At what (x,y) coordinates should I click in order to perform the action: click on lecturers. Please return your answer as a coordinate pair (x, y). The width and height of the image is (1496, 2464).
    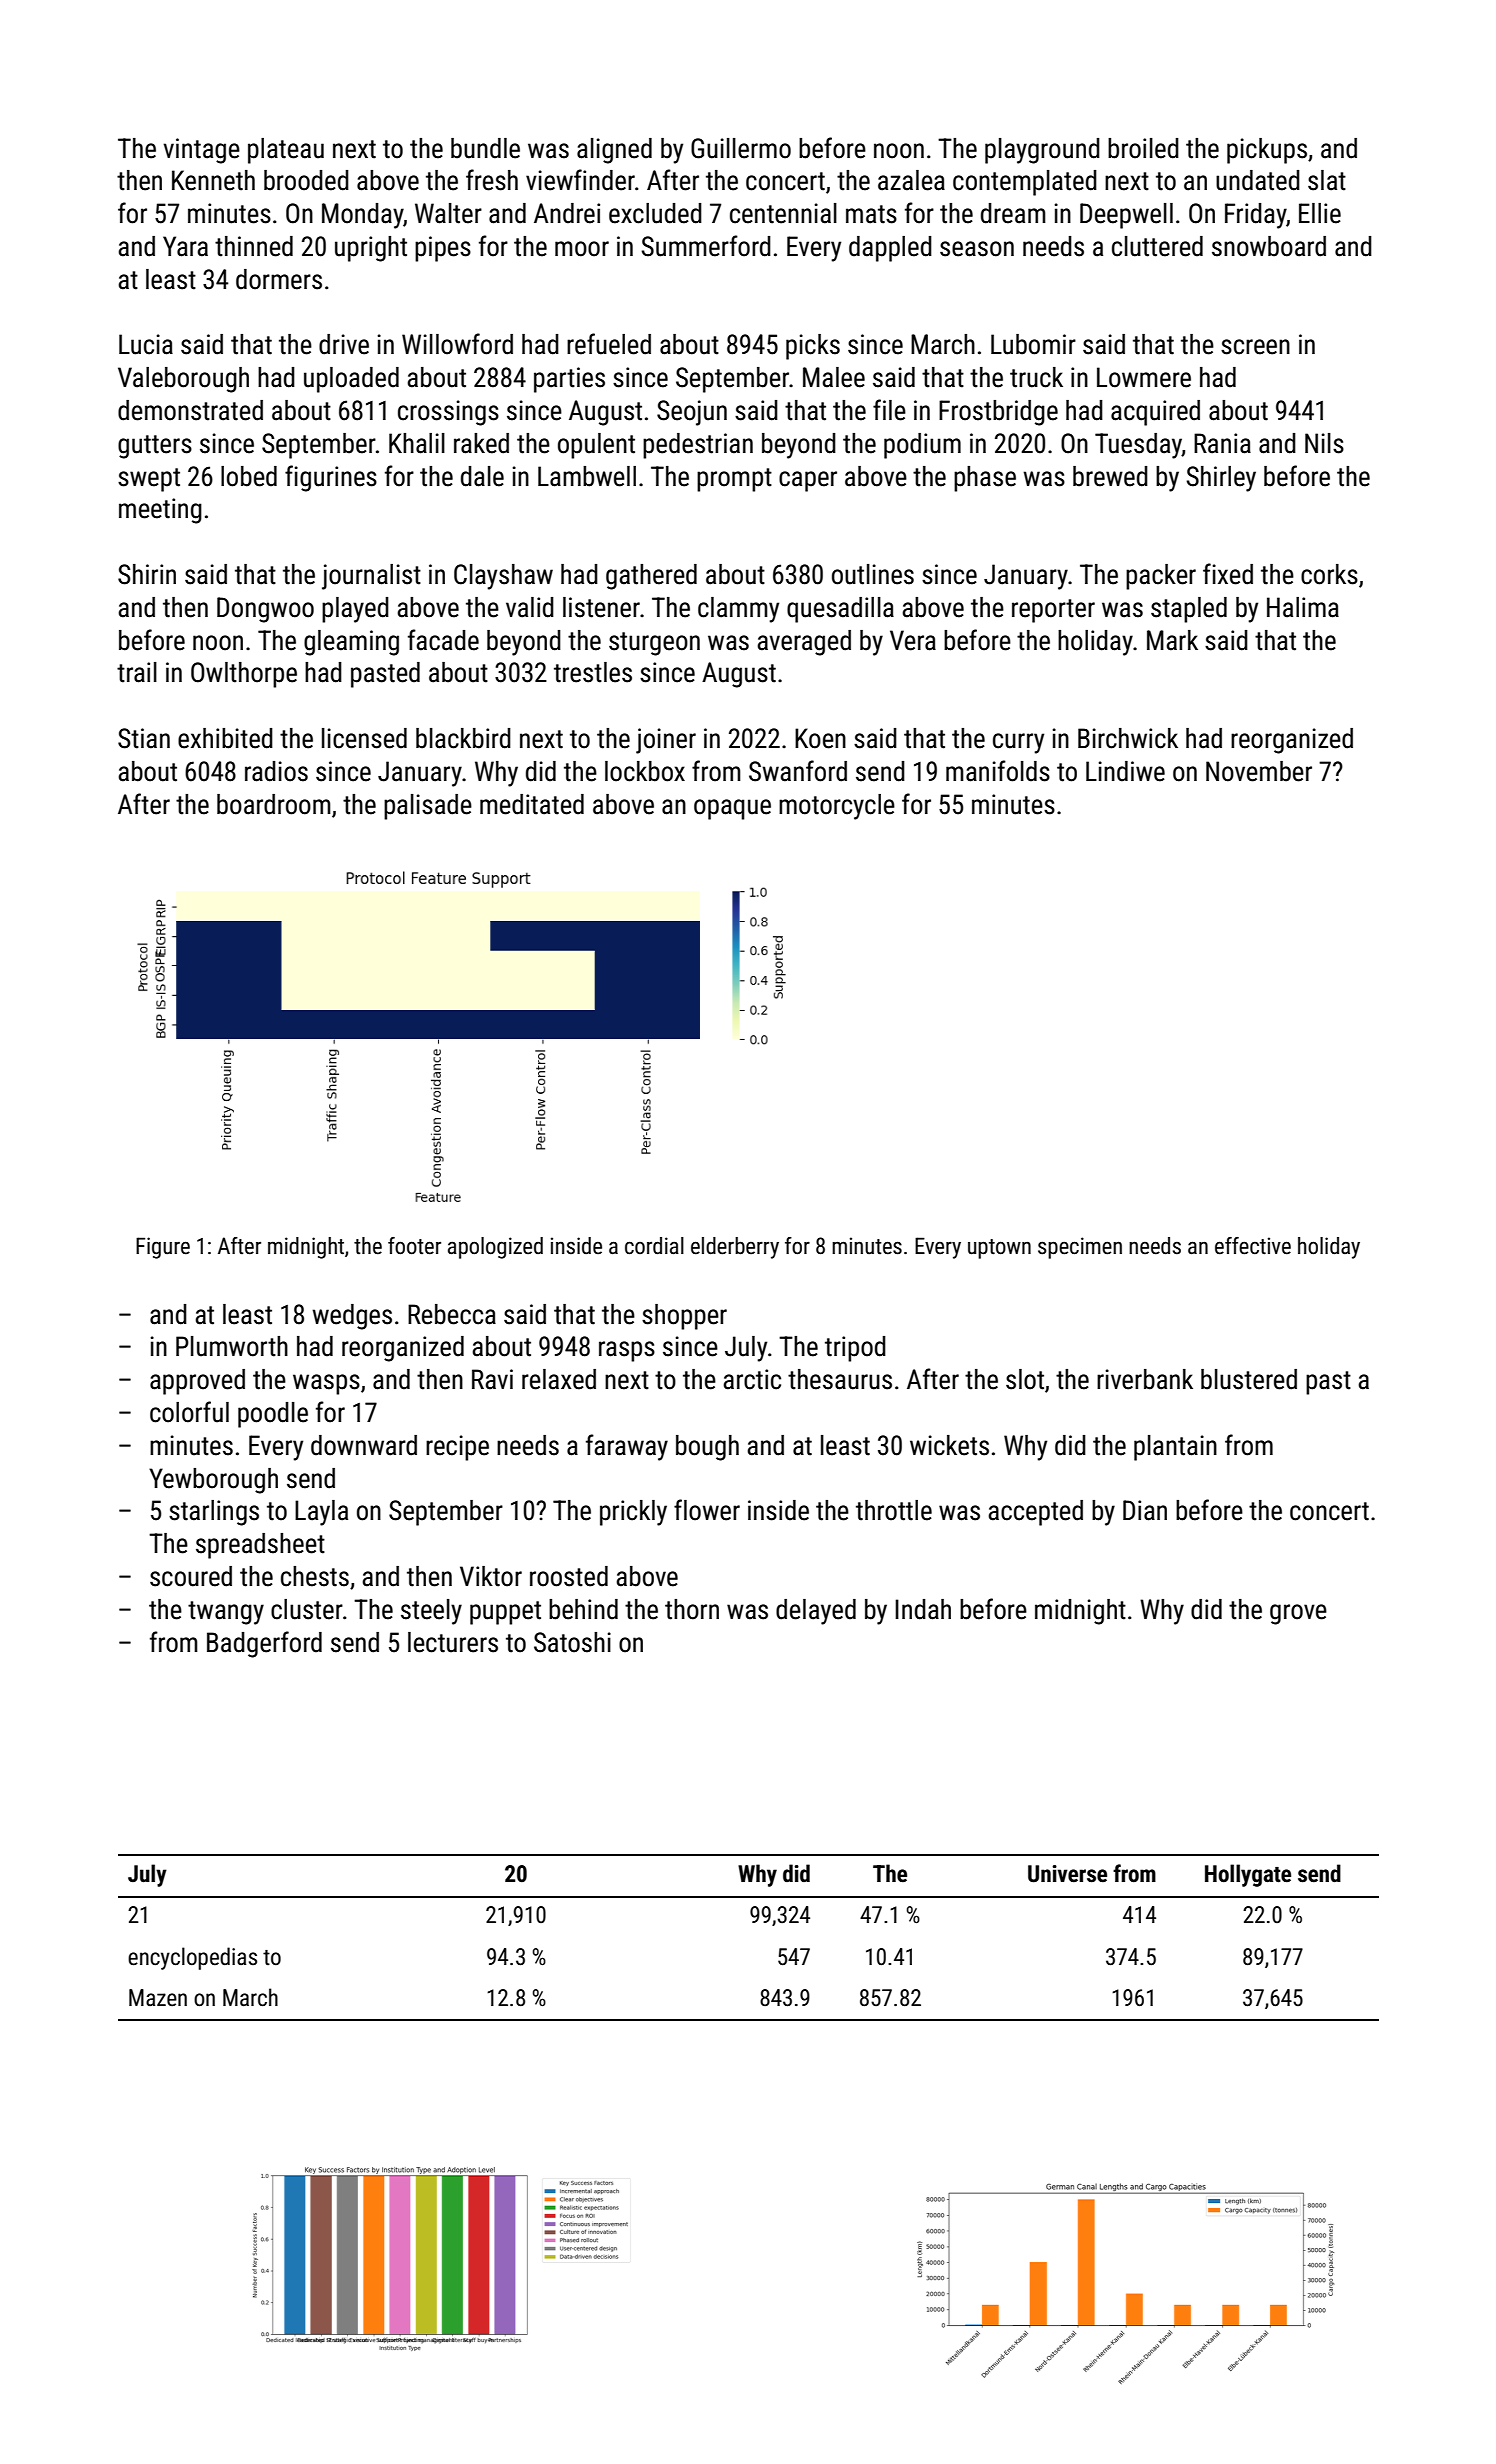
    Looking at the image, I should click on (453, 1642).
